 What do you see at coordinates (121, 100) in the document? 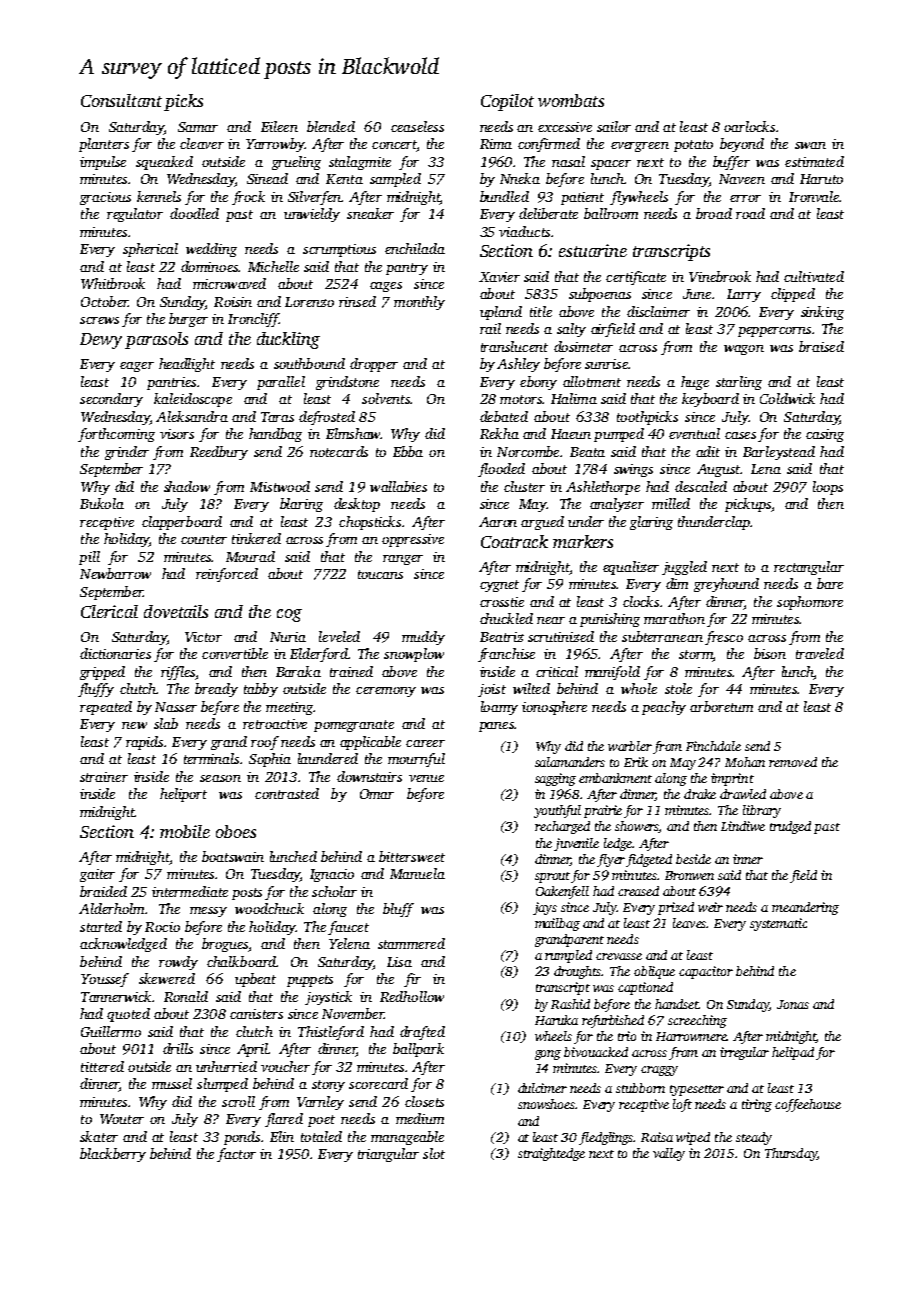
I see `Consultant` at bounding box center [121, 100].
